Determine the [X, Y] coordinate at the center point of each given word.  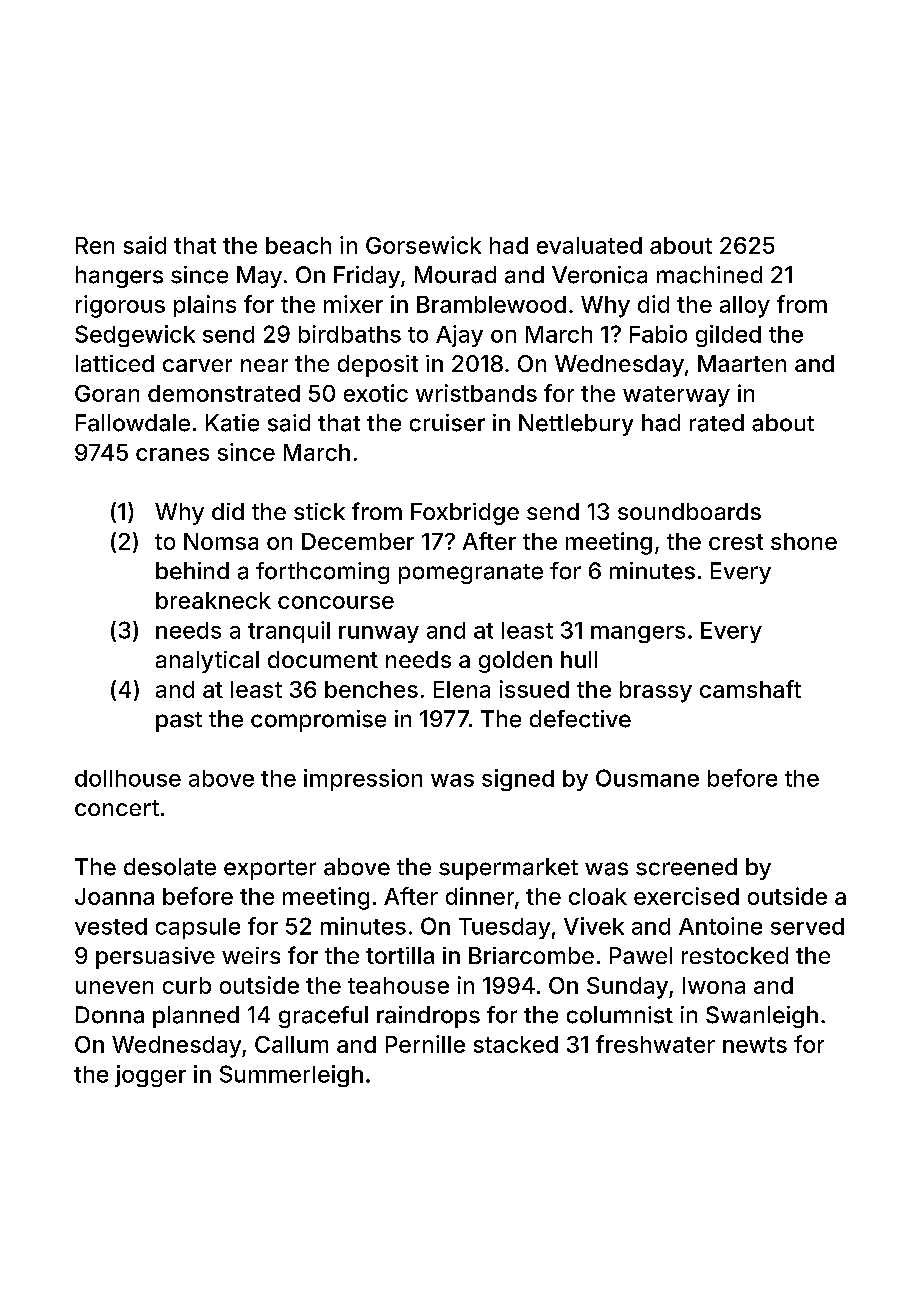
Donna [110, 1015]
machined [709, 275]
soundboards [689, 511]
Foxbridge [465, 514]
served [807, 926]
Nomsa [221, 541]
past [179, 722]
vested [111, 926]
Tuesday [504, 928]
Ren [95, 245]
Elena [462, 689]
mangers [638, 634]
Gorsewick [423, 245]
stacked [516, 1044]
